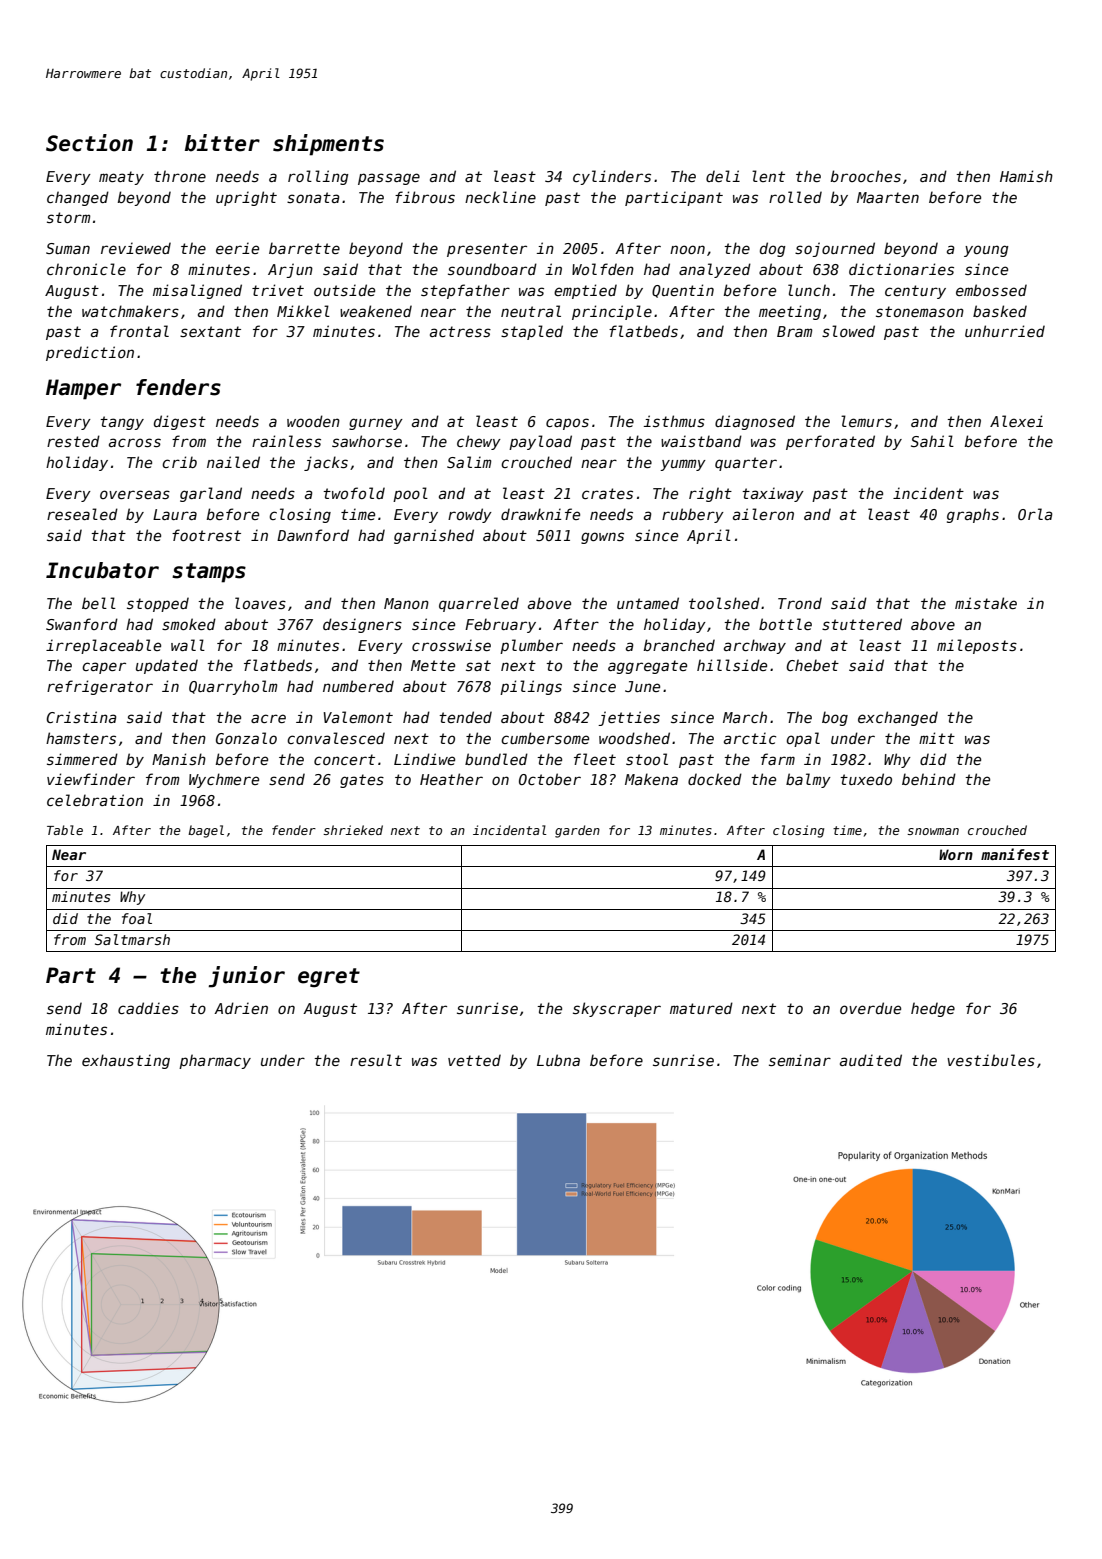  Describe the element at coordinates (812, 665) in the page. I see `Chebet` at that location.
